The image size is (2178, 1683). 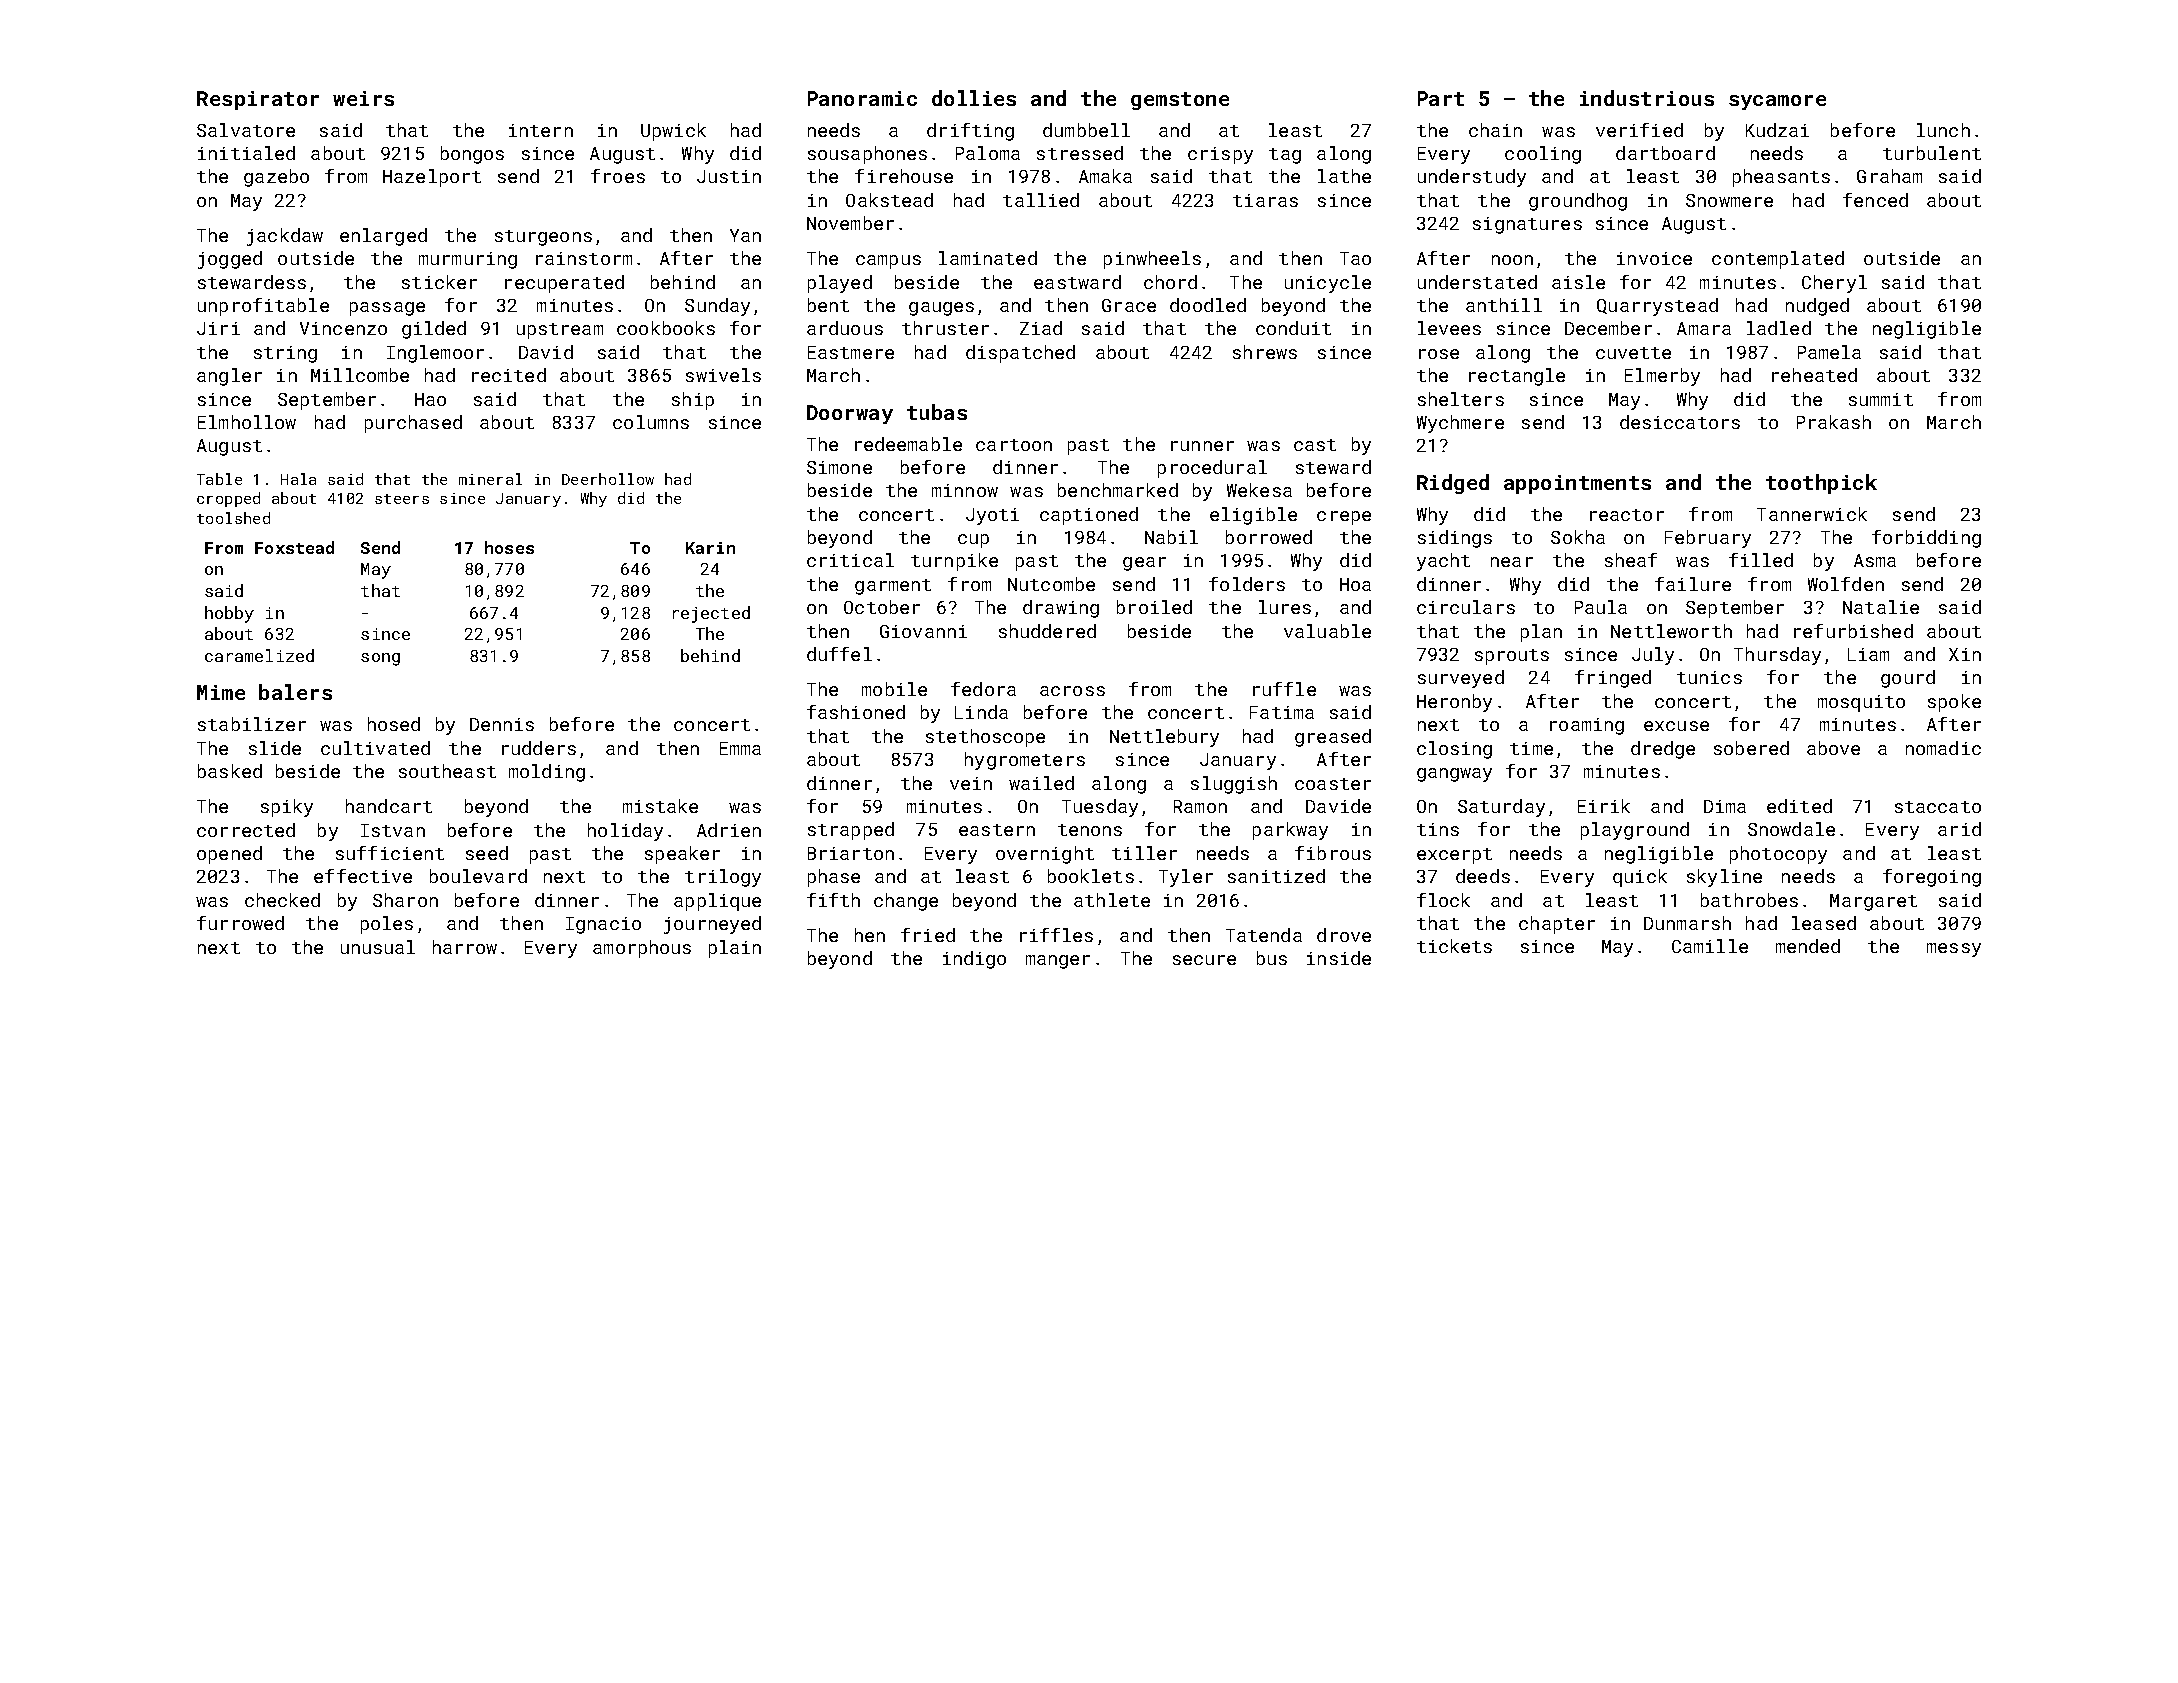 I want to click on Respirator, so click(x=258, y=100).
